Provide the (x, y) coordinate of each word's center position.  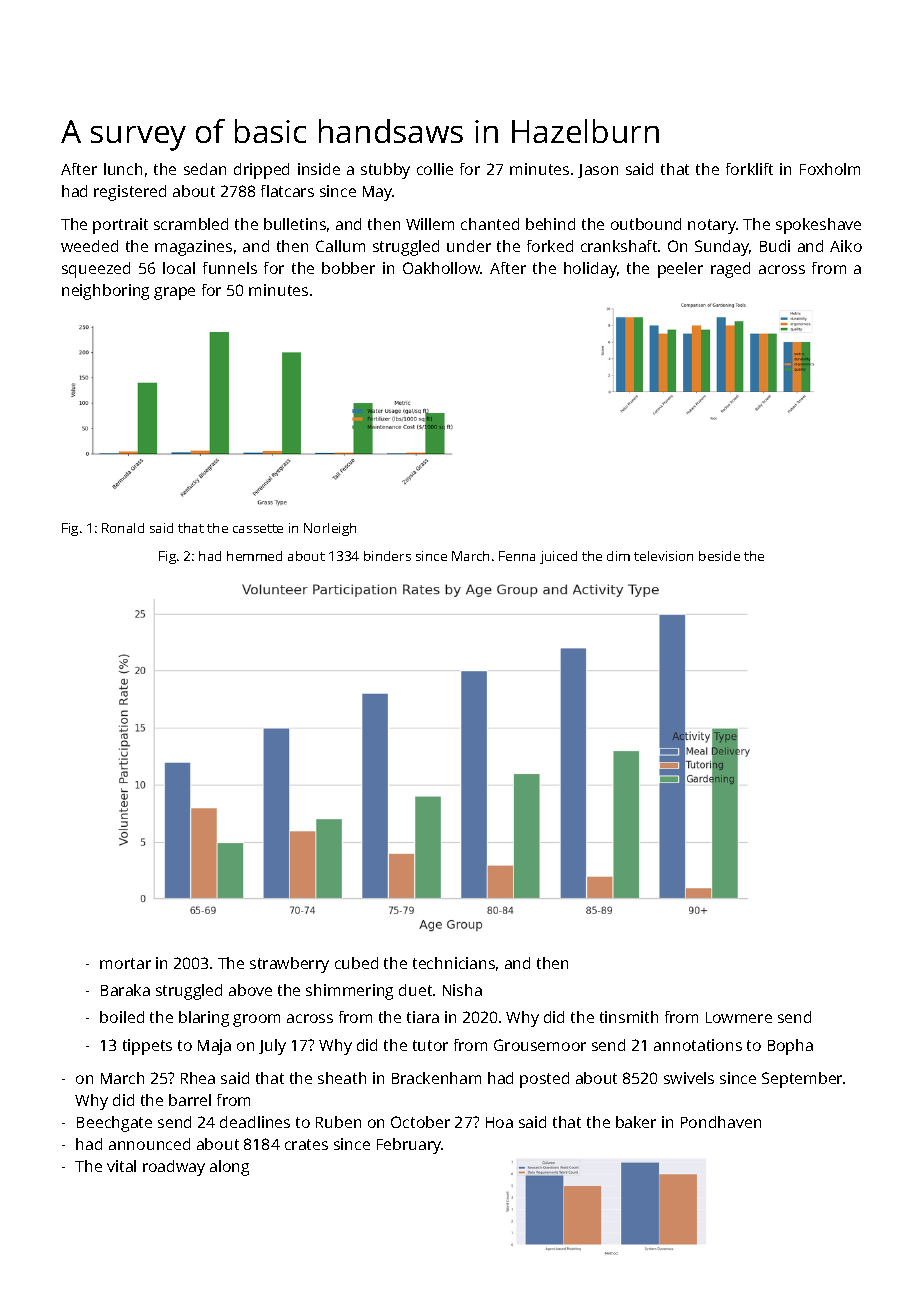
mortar (125, 963)
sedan (205, 169)
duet (415, 990)
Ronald (123, 528)
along (229, 1168)
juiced (558, 557)
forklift (749, 169)
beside (719, 556)
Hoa (499, 1122)
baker (636, 1122)
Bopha (790, 1047)
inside (319, 169)
